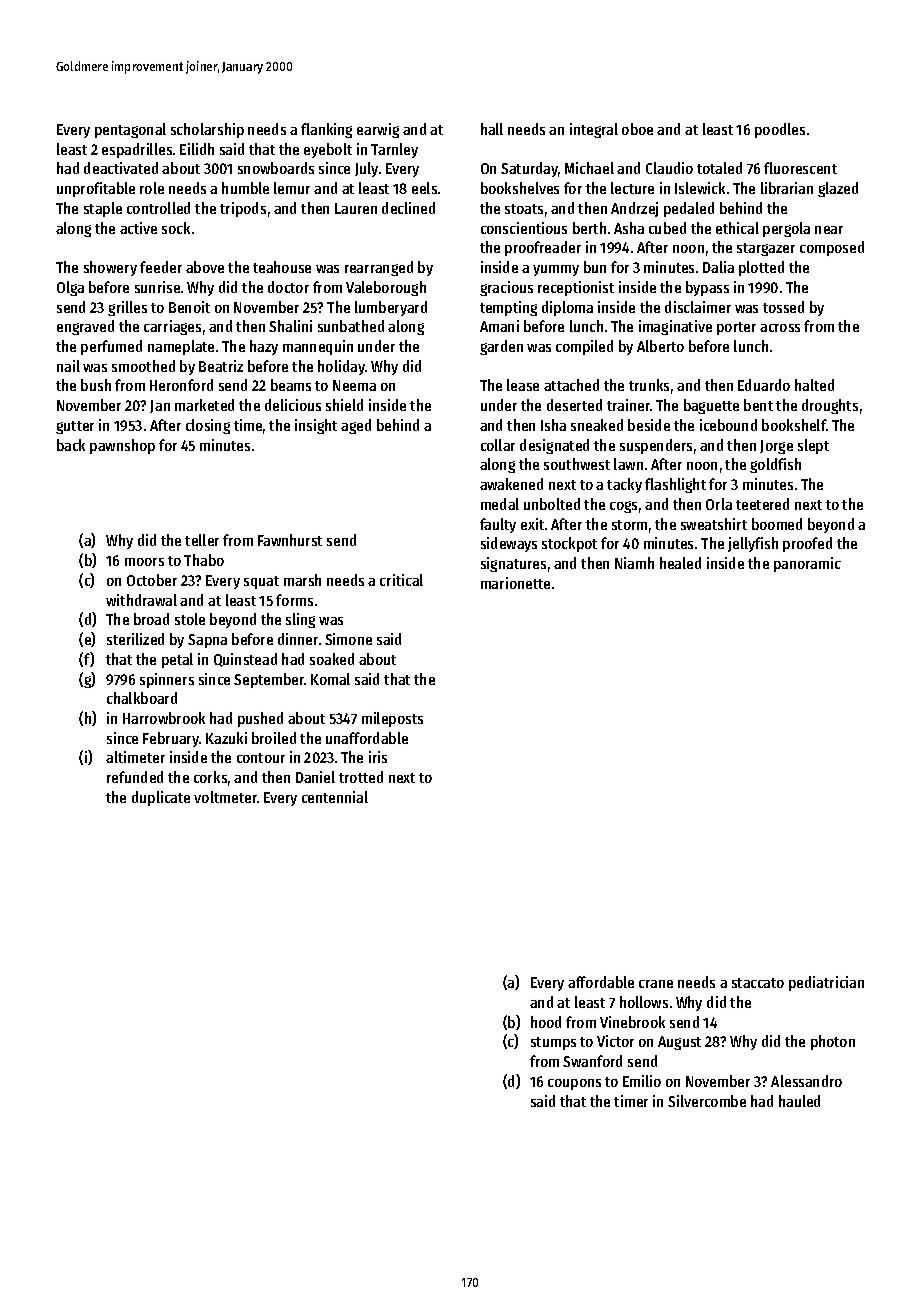  Describe the element at coordinates (392, 719) in the page. I see `mileposts` at that location.
